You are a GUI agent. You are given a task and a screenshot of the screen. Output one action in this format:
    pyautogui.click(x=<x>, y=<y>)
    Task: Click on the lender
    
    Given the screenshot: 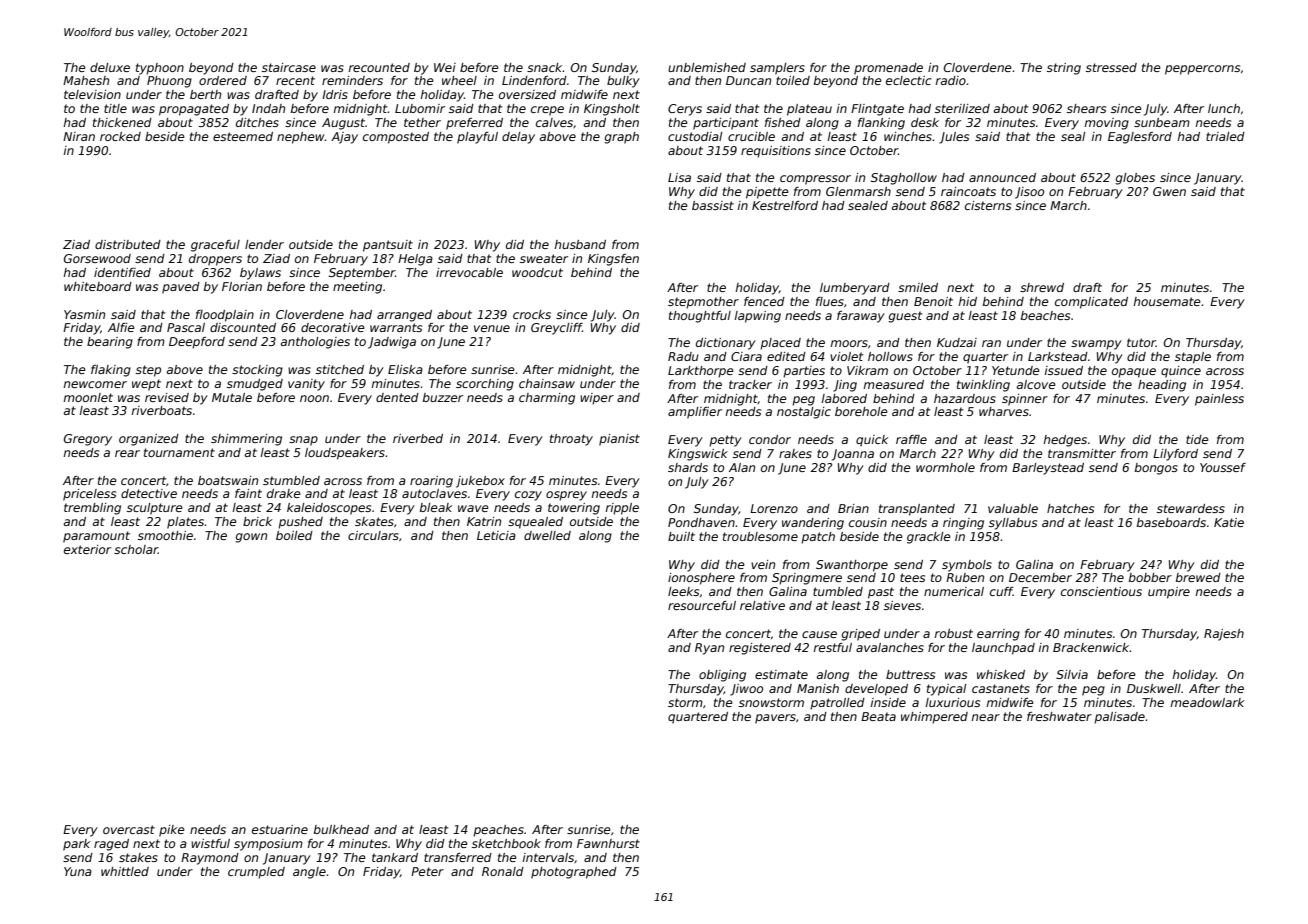 What is the action you would take?
    pyautogui.click(x=264, y=244)
